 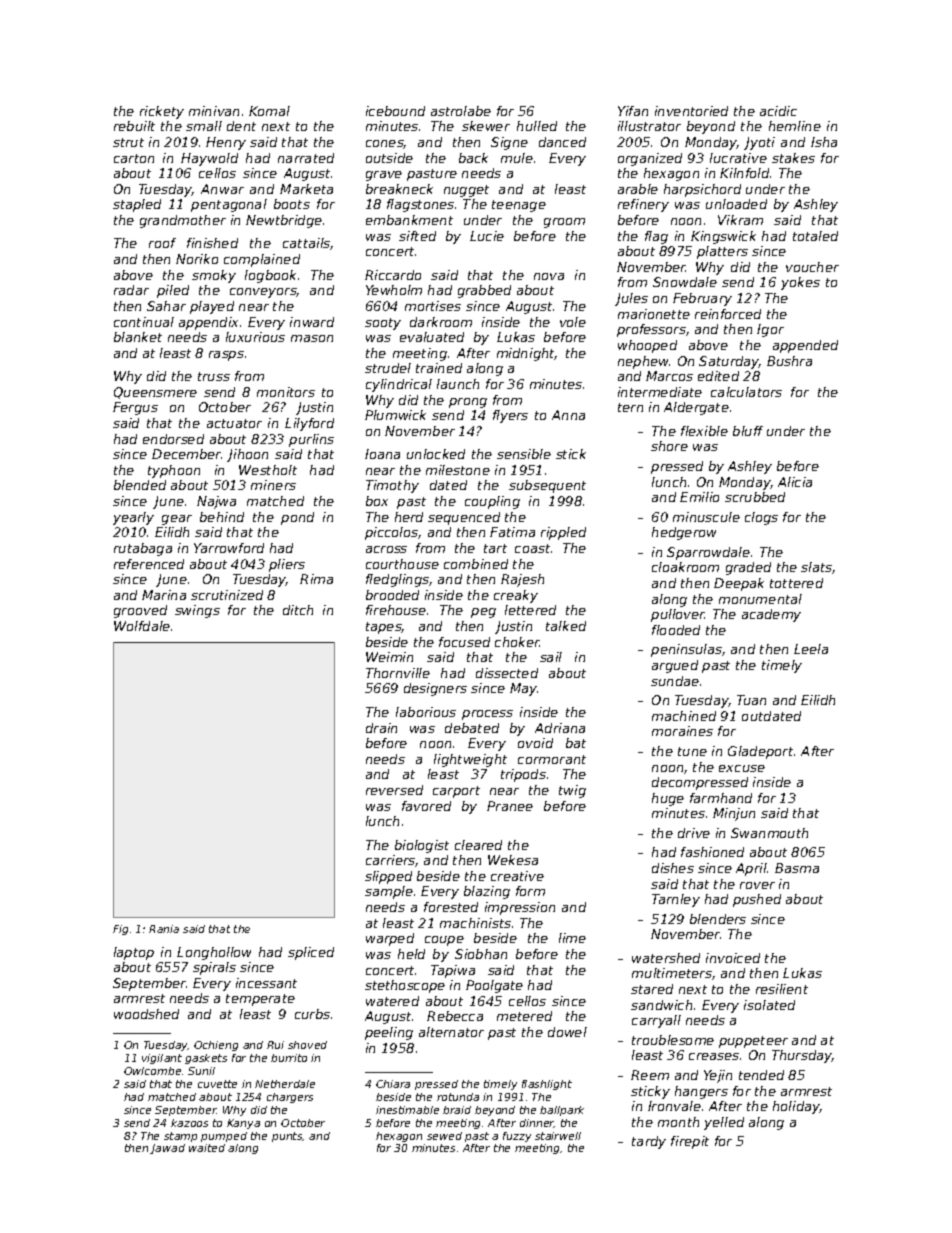 I want to click on courthouse, so click(x=402, y=564).
